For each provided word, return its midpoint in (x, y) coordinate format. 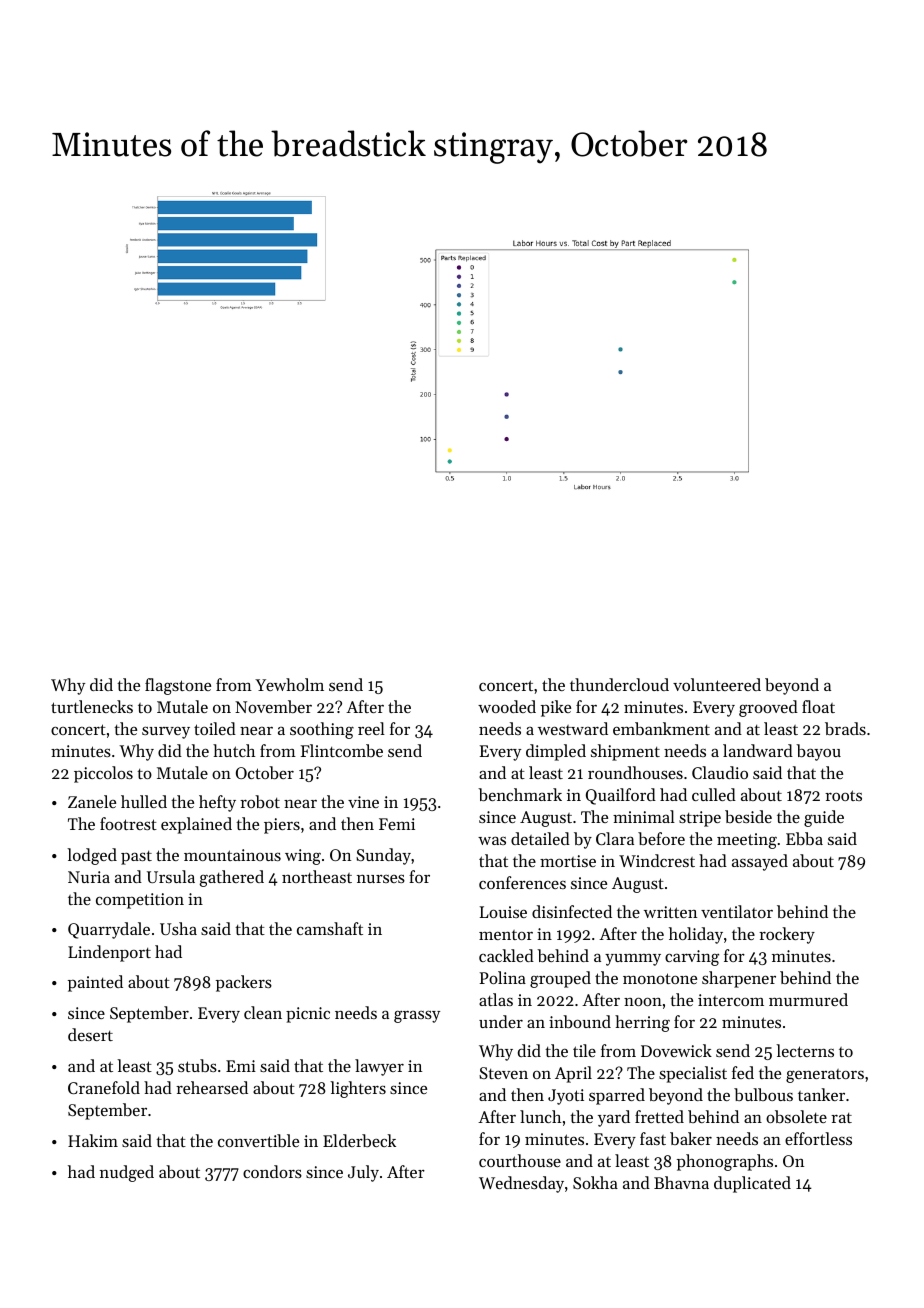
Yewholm (289, 684)
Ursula (171, 876)
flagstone (178, 686)
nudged (127, 1173)
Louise (503, 912)
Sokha (595, 1182)
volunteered (717, 684)
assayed (760, 862)
